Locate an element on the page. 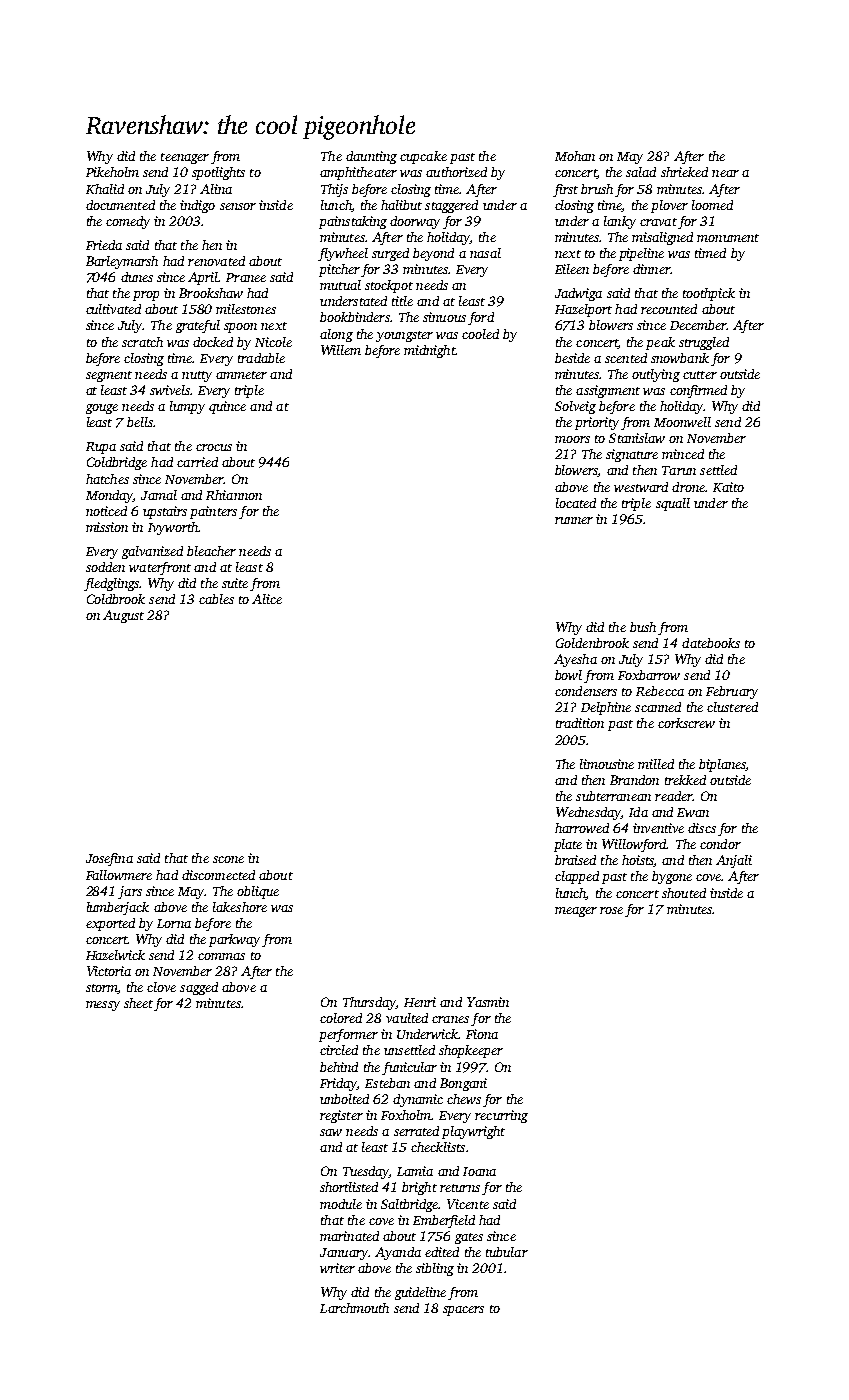 The width and height of the document is (849, 1400). Josefina is located at coordinates (109, 859).
